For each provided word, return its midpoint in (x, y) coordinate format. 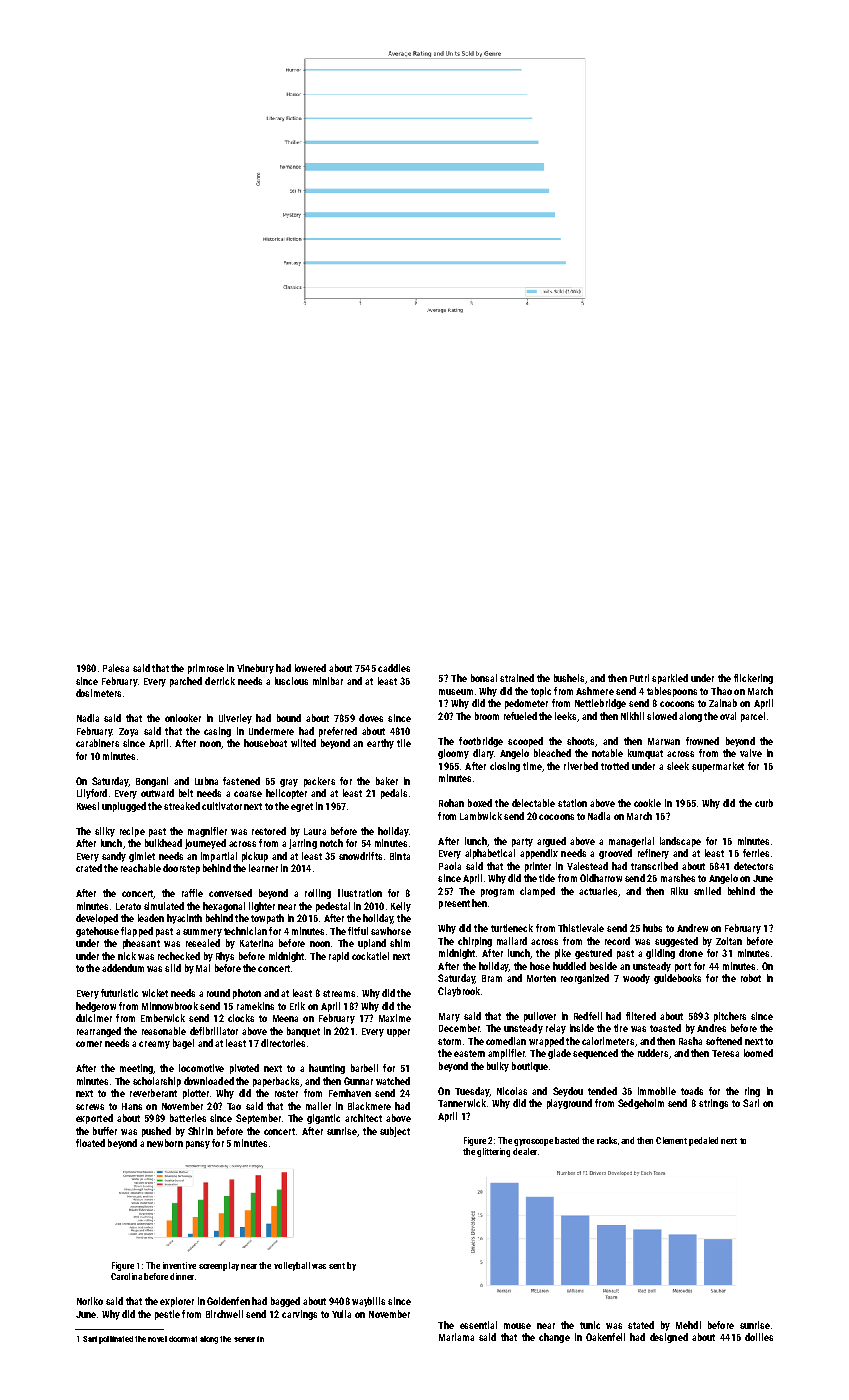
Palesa (116, 668)
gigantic (323, 1119)
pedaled (703, 1141)
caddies (394, 668)
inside (582, 1028)
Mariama (456, 1337)
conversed (230, 893)
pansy (198, 1145)
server (244, 1339)
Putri (639, 678)
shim (400, 943)
